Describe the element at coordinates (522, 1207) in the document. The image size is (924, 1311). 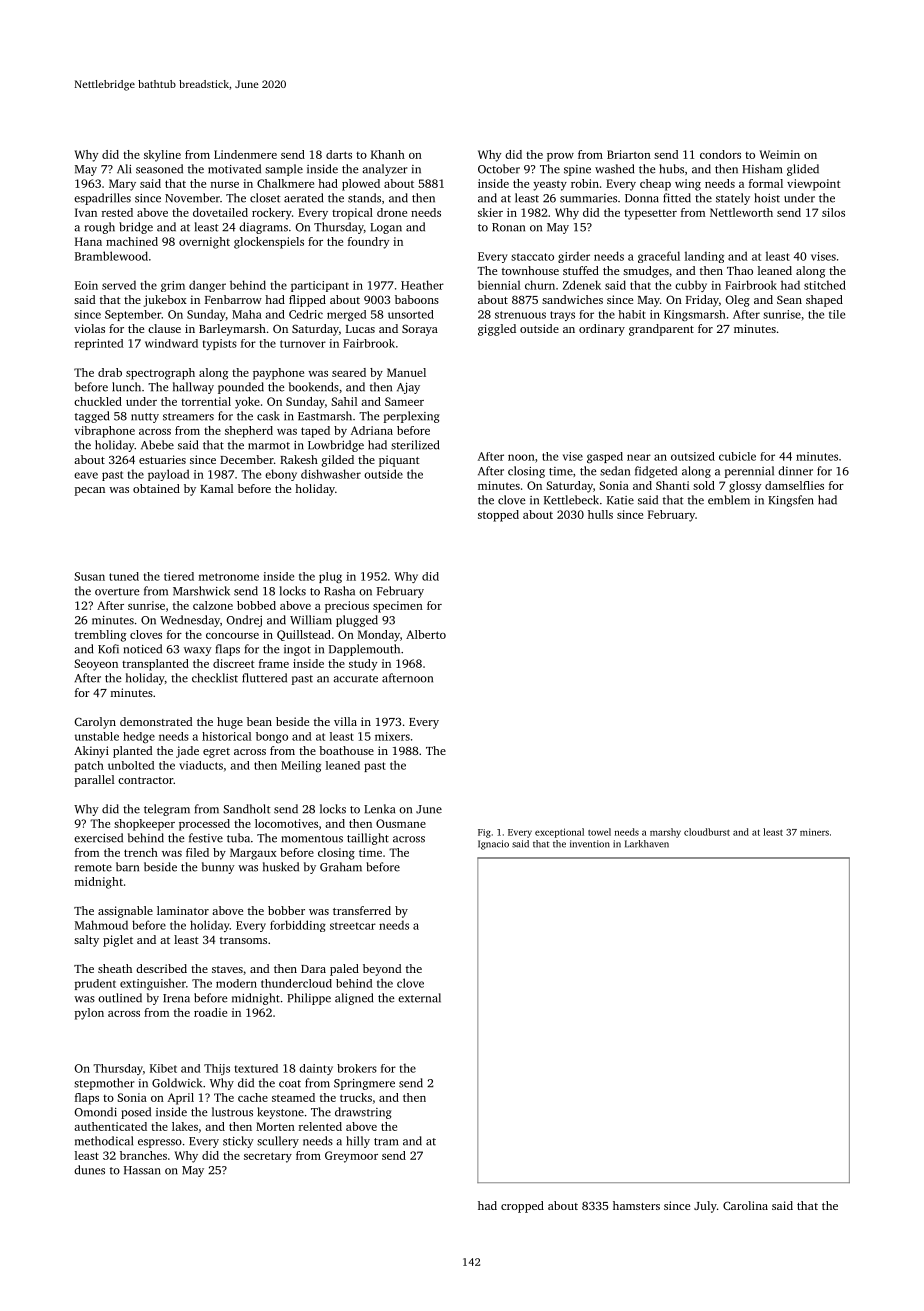
I see `cropped` at that location.
